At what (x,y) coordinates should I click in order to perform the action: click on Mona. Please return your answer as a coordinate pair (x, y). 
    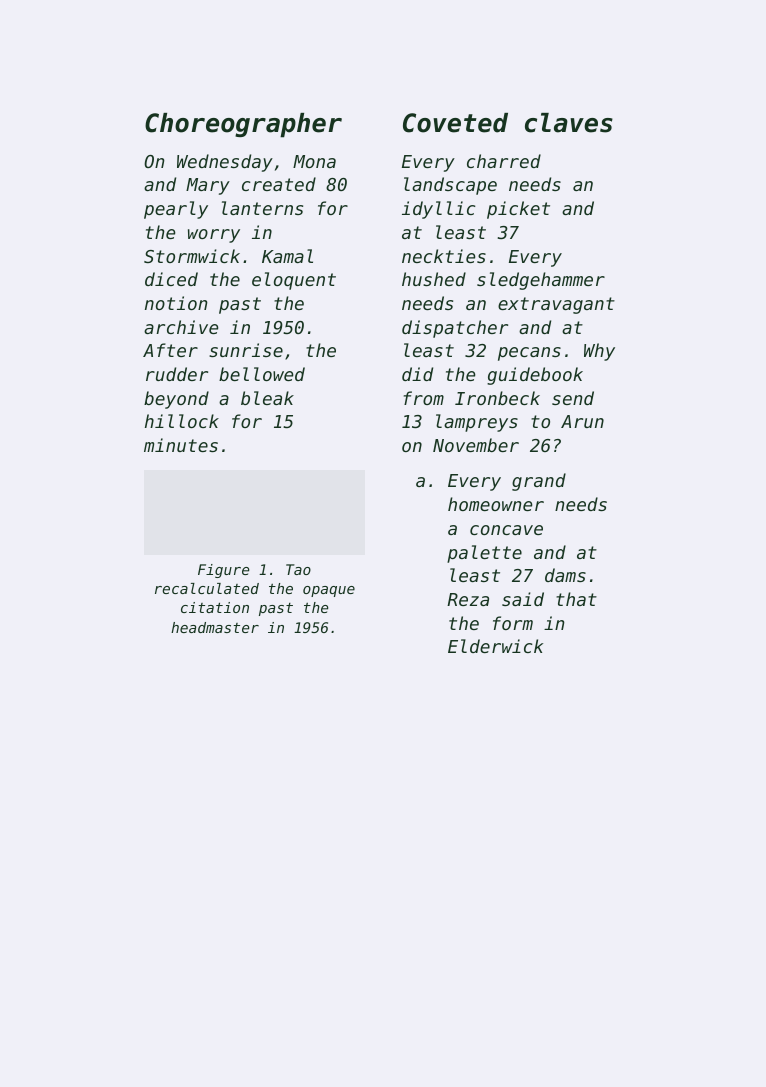
    Looking at the image, I should click on (314, 161).
